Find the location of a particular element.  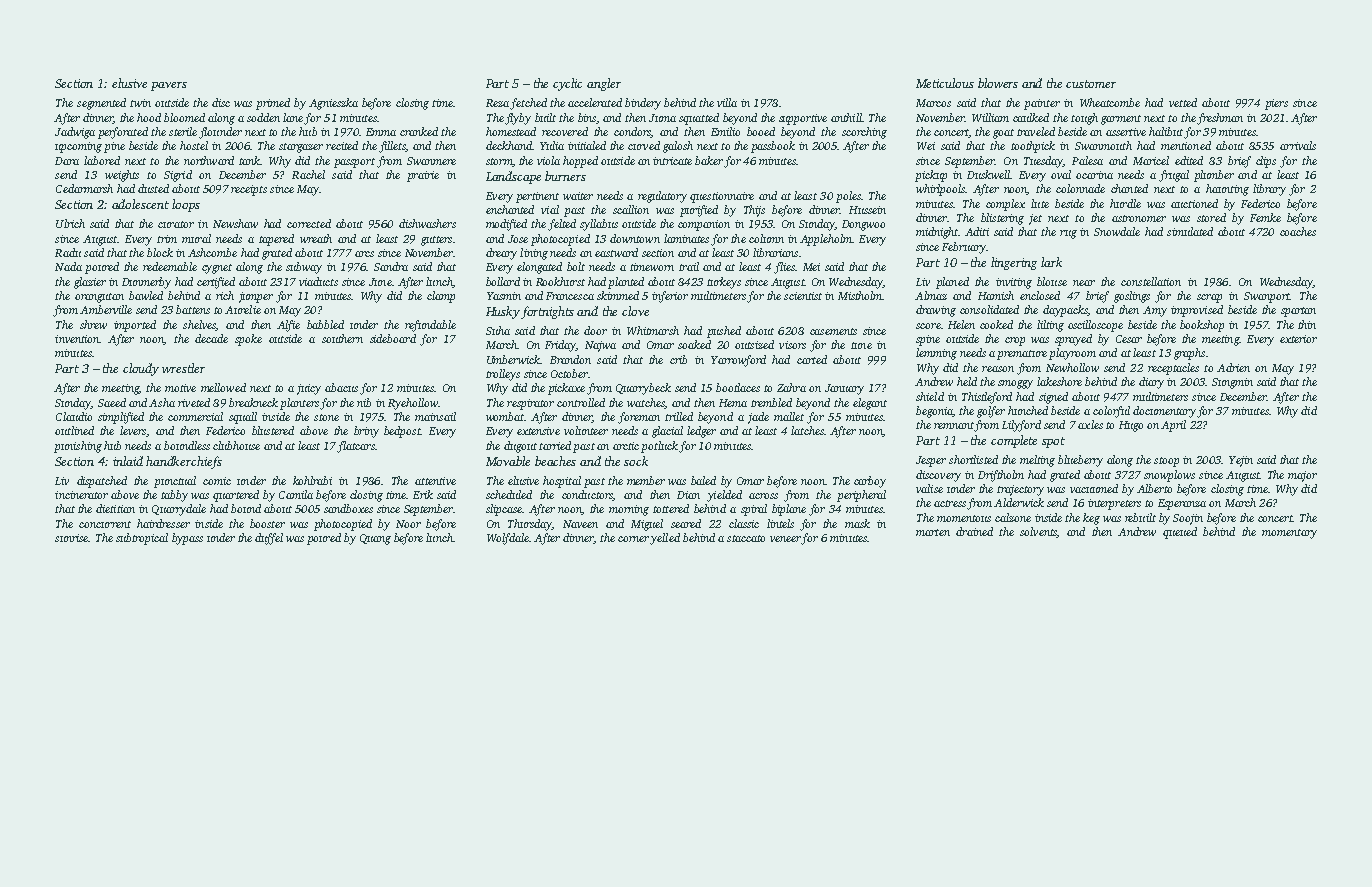

pavers is located at coordinates (169, 86).
